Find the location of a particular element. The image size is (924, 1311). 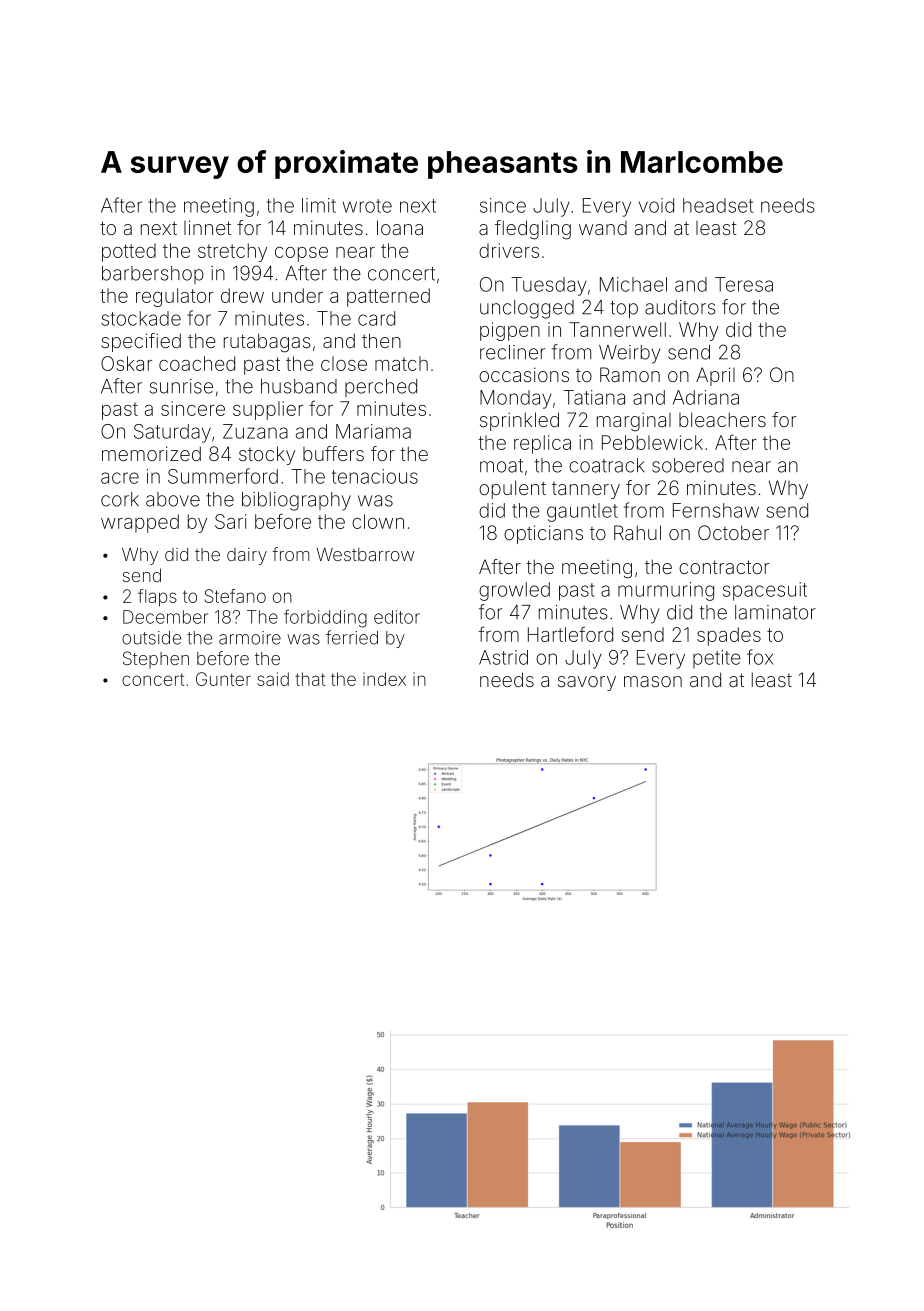

contractor is located at coordinates (724, 567).
